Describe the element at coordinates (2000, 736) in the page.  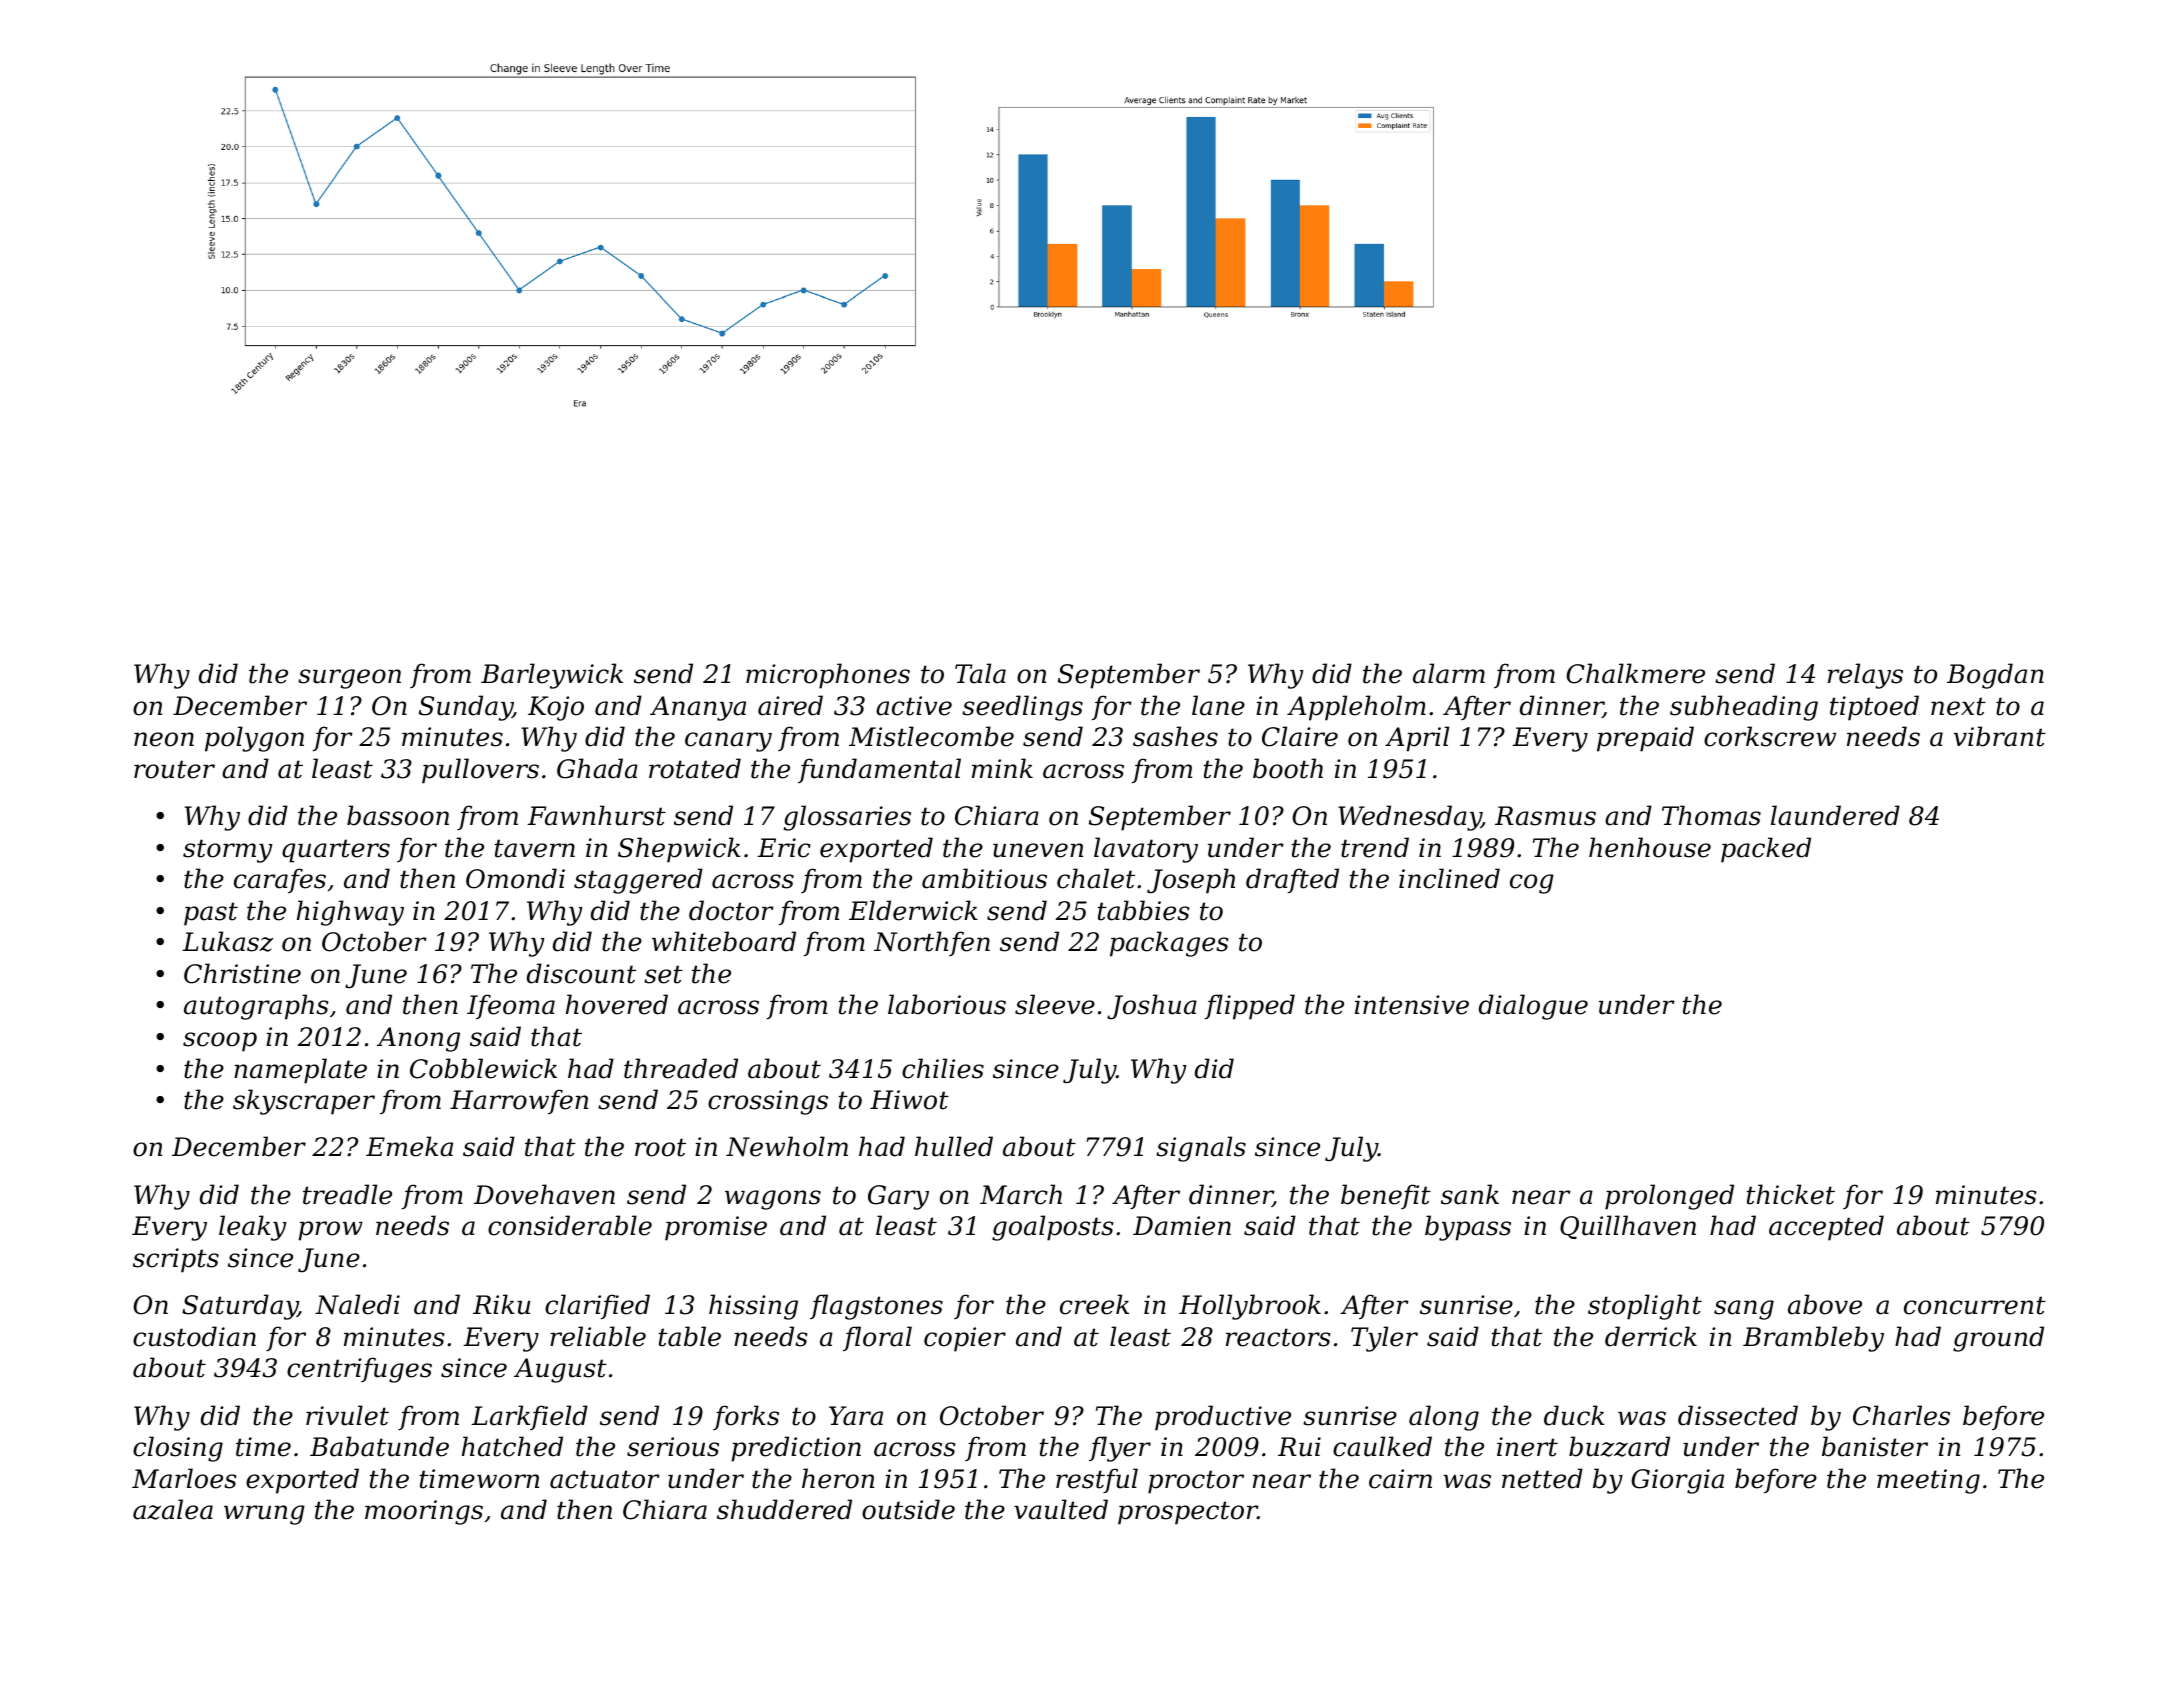
I see `vibrant` at that location.
